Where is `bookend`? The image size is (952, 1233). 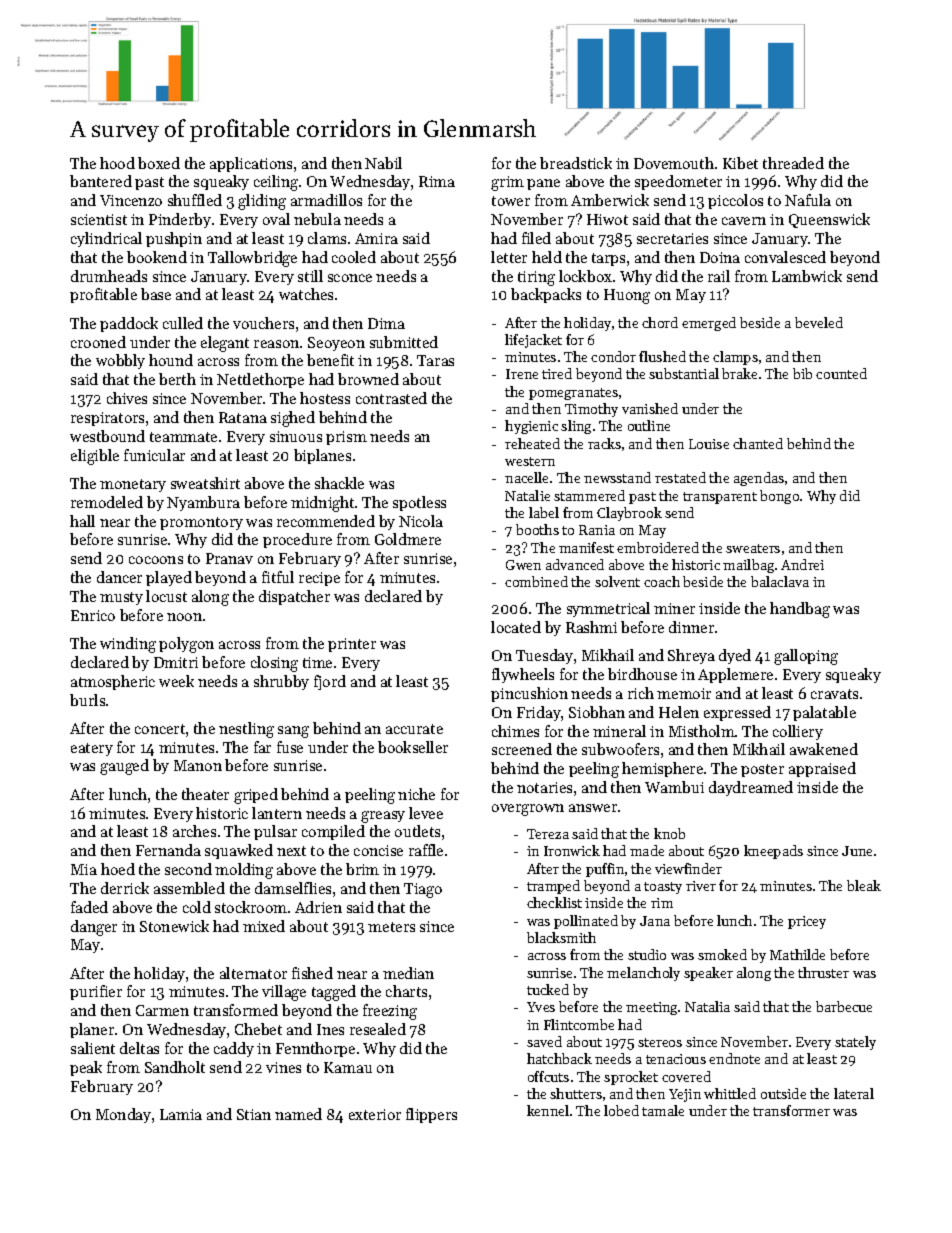
bookend is located at coordinates (157, 257).
